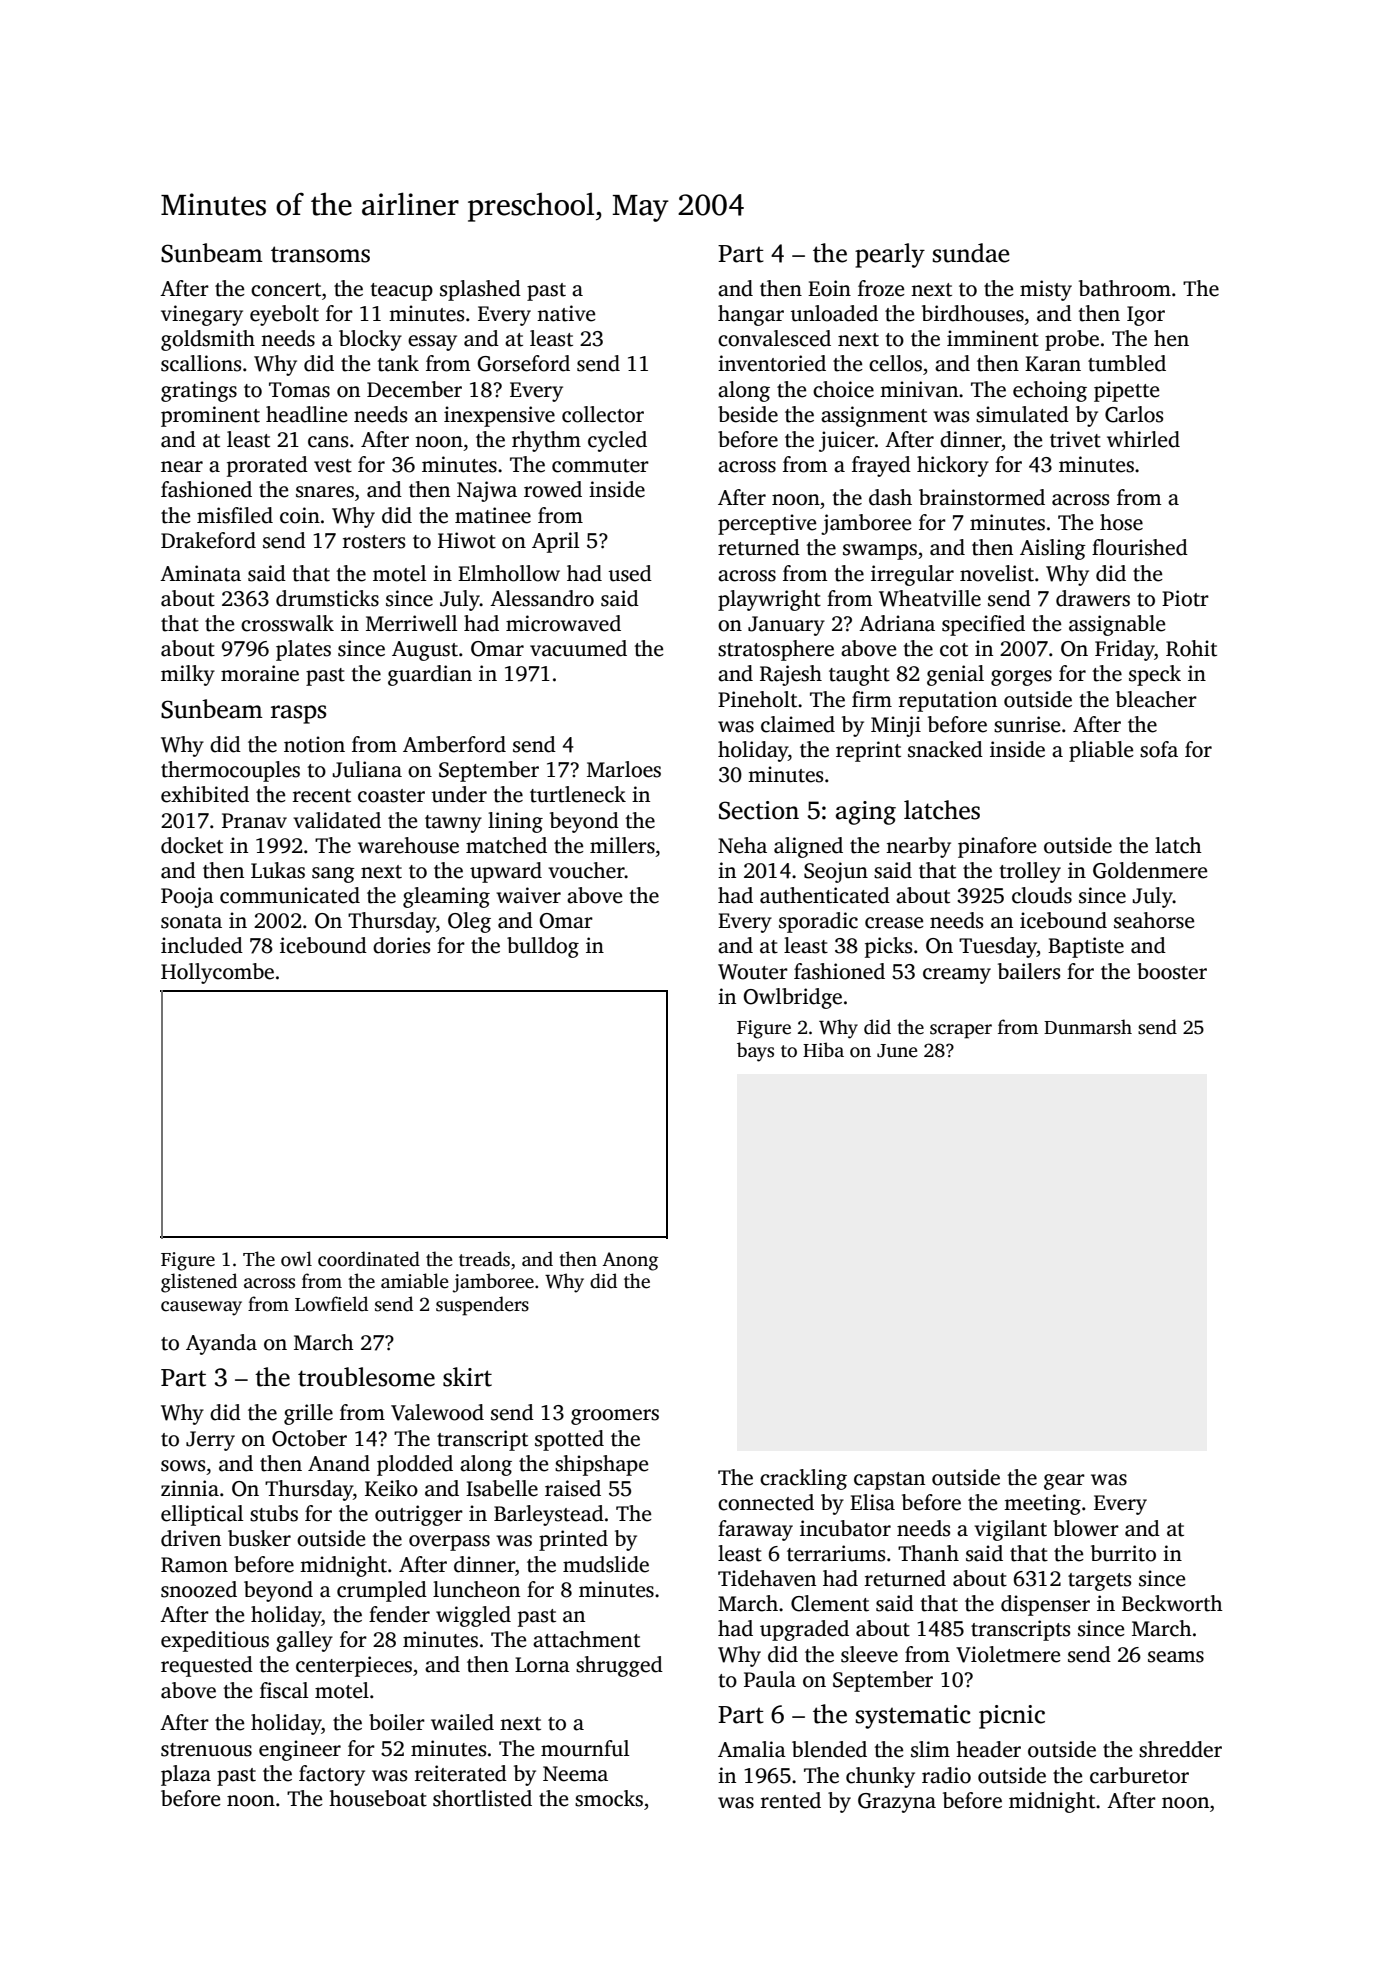 This screenshot has height=1969, width=1386. I want to click on misty, so click(1046, 290).
